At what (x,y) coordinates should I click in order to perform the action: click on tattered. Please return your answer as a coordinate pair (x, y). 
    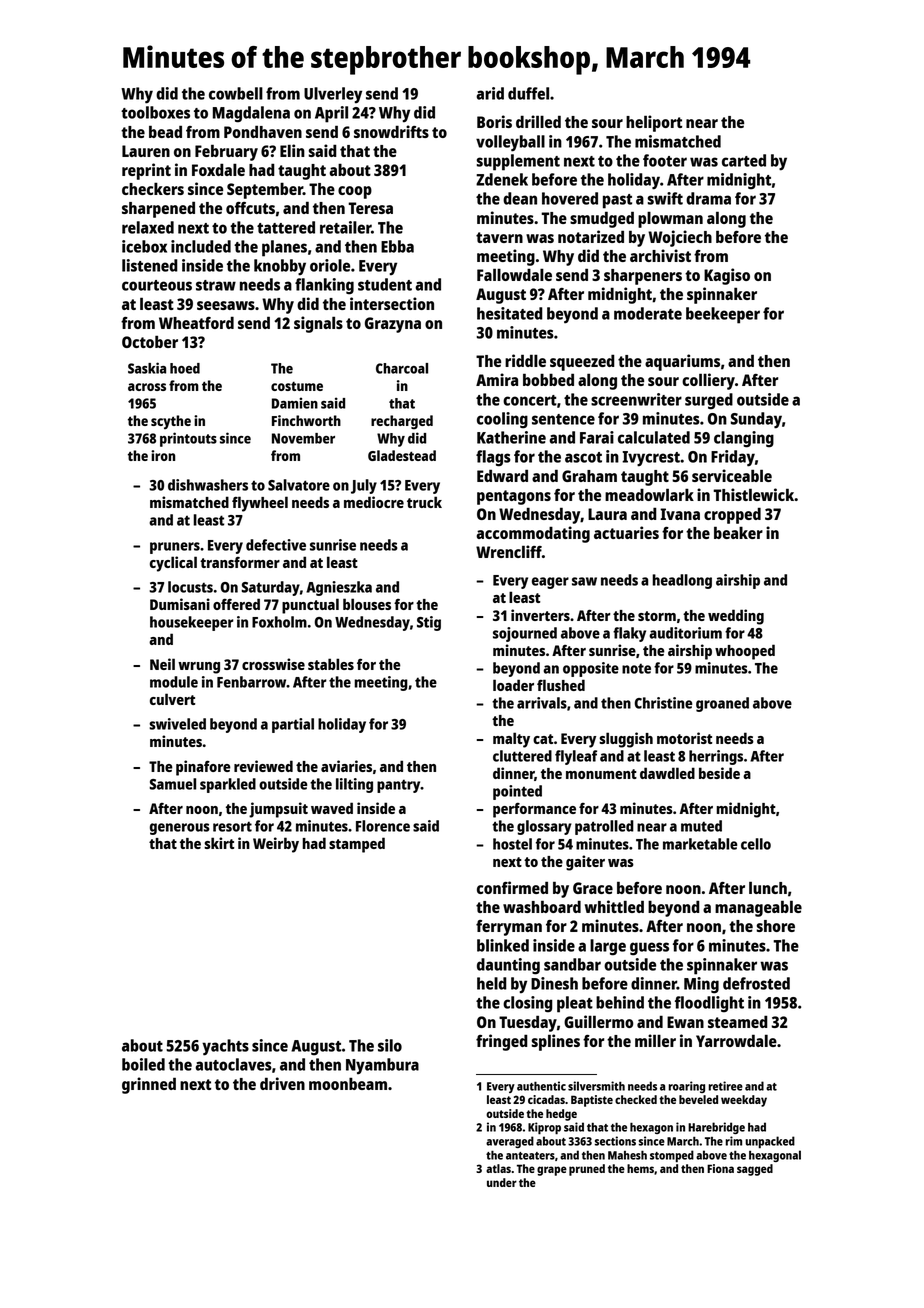
    Looking at the image, I should click on (286, 227).
